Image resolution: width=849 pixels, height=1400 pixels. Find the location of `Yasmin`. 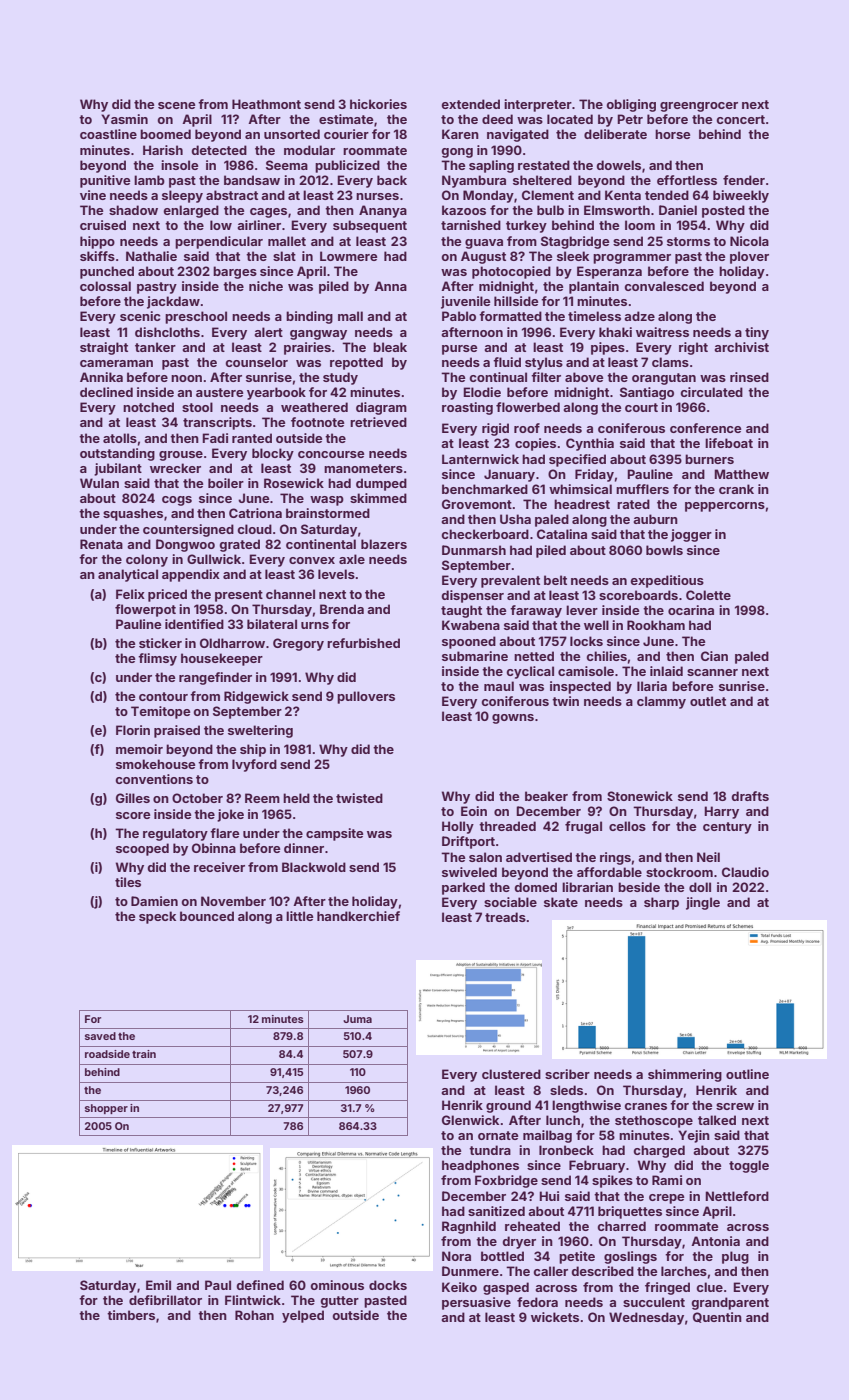

Yasmin is located at coordinates (124, 119).
